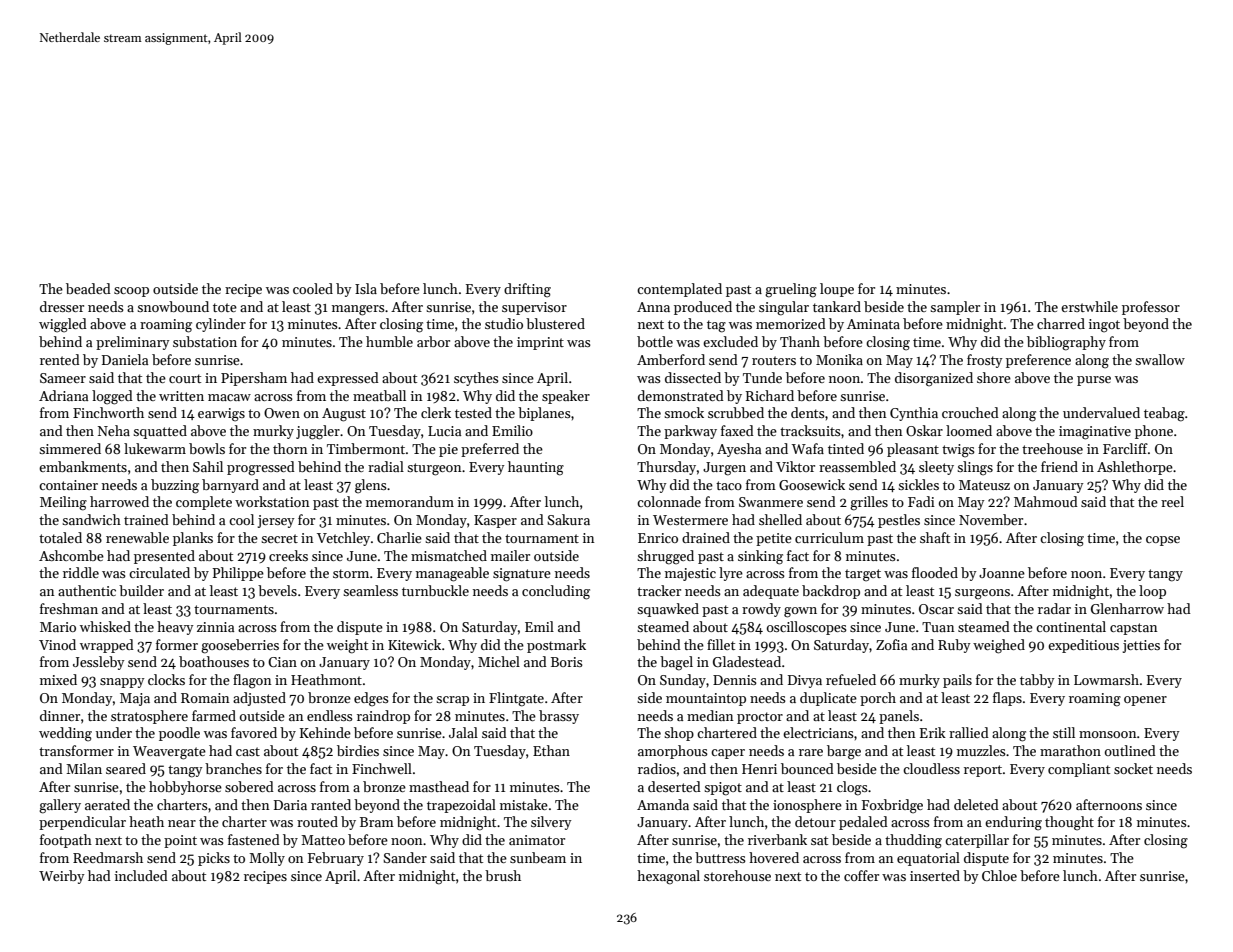 This screenshot has height=952, width=1233. What do you see at coordinates (891, 644) in the screenshot?
I see `Zofia` at bounding box center [891, 644].
